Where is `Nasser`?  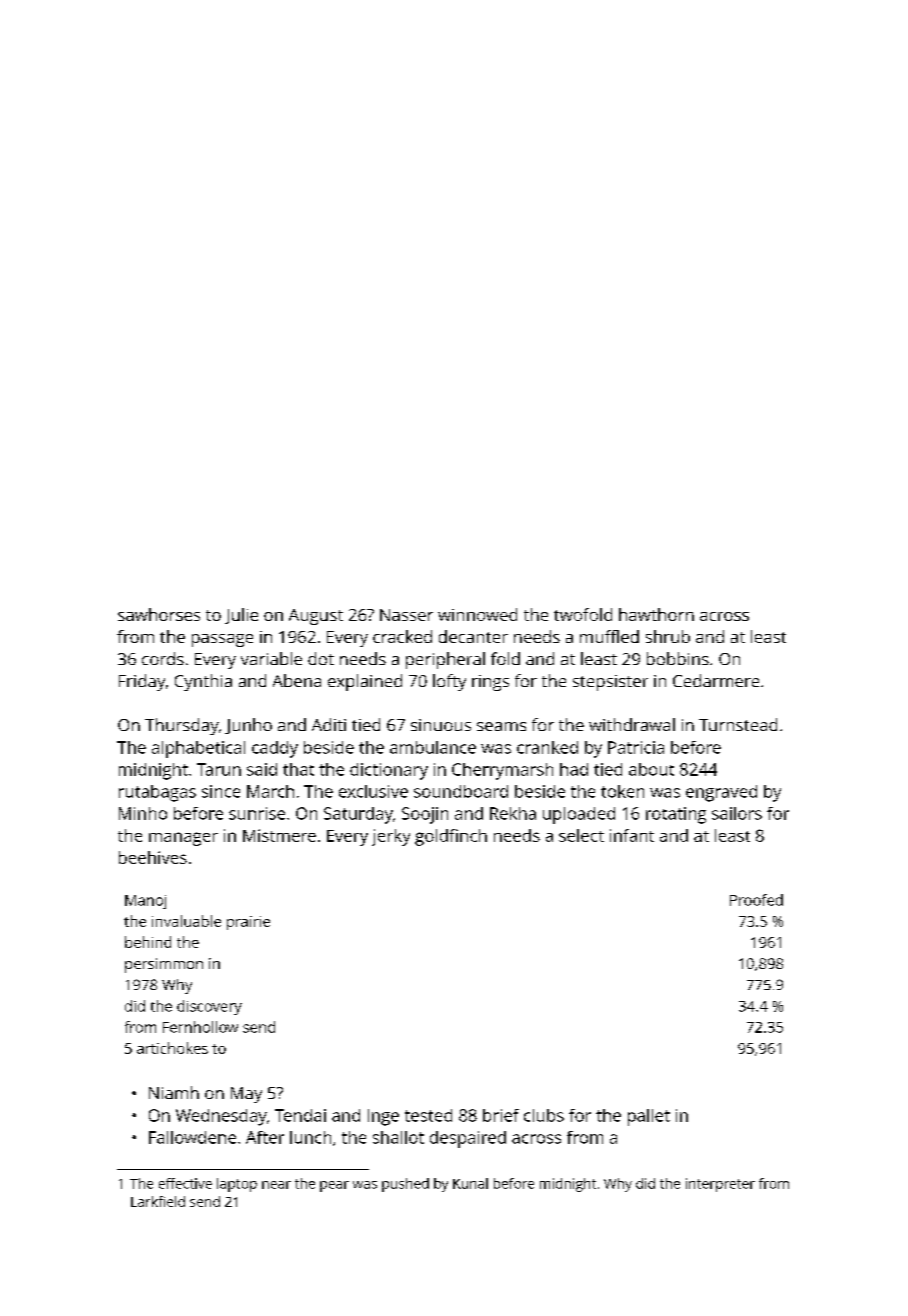
Nasser is located at coordinates (406, 615).
